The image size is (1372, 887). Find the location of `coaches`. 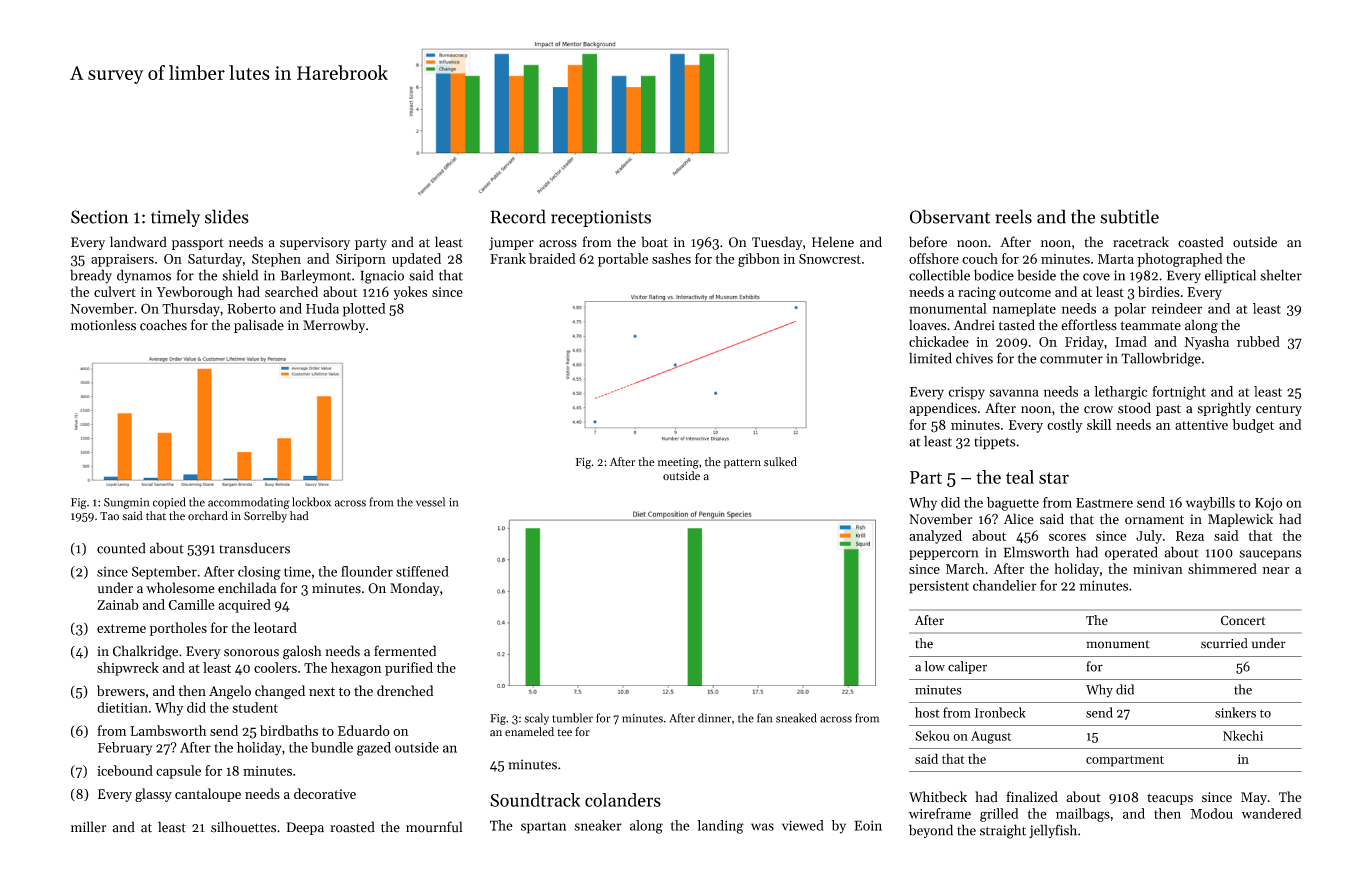

coaches is located at coordinates (163, 325).
